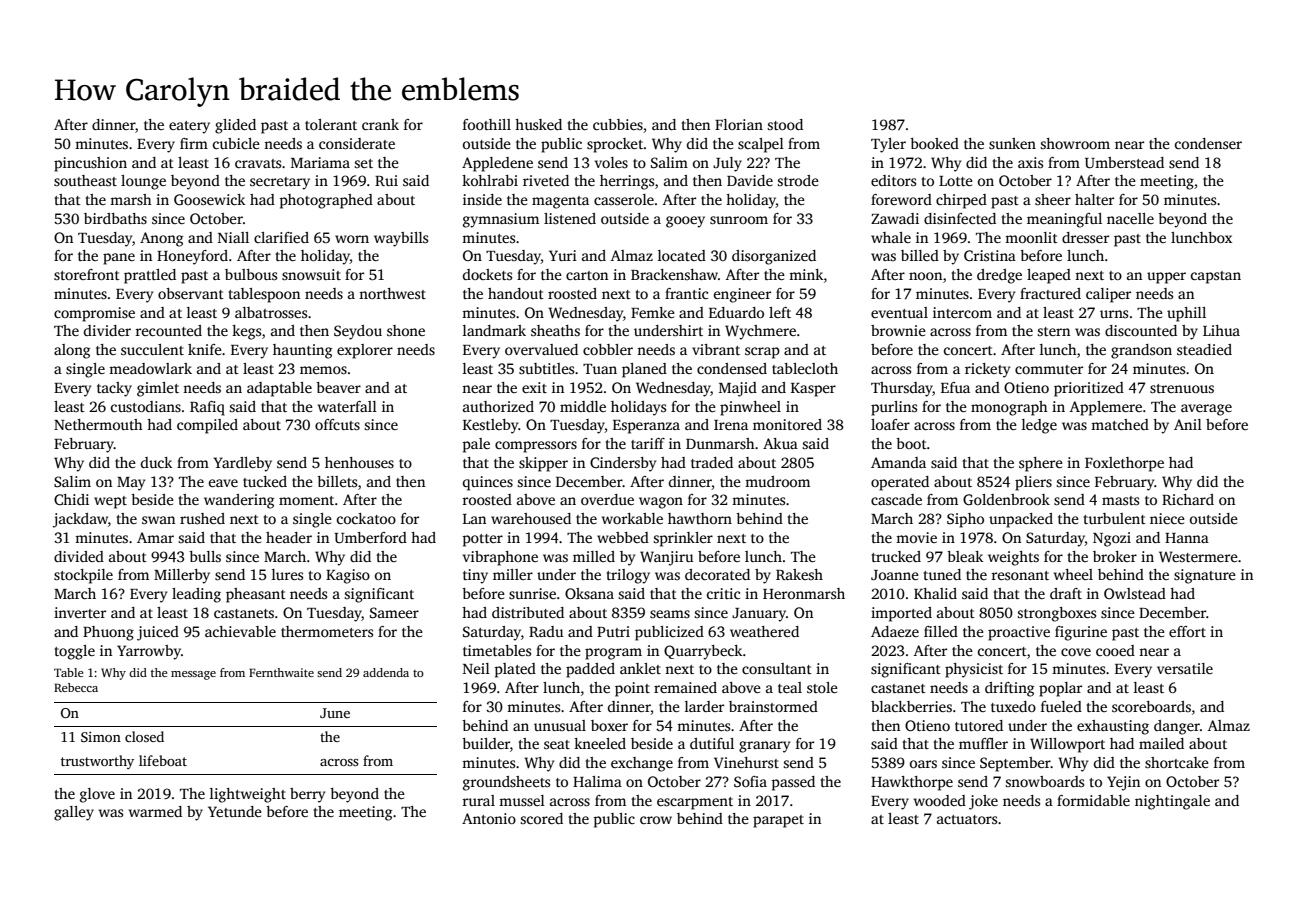  I want to click on engineer, so click(742, 295).
